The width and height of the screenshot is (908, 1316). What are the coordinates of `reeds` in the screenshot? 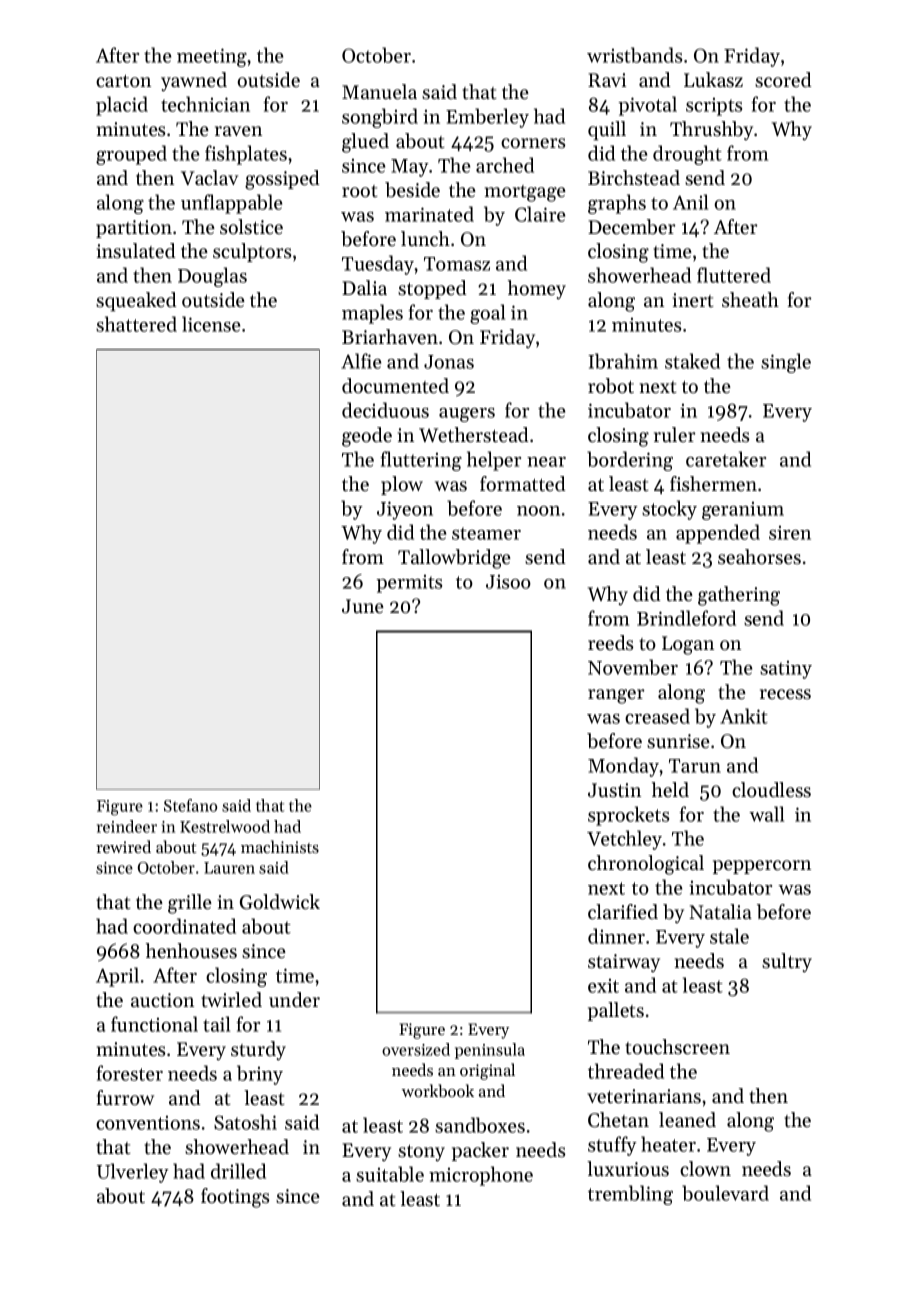 It's located at (610, 643).
